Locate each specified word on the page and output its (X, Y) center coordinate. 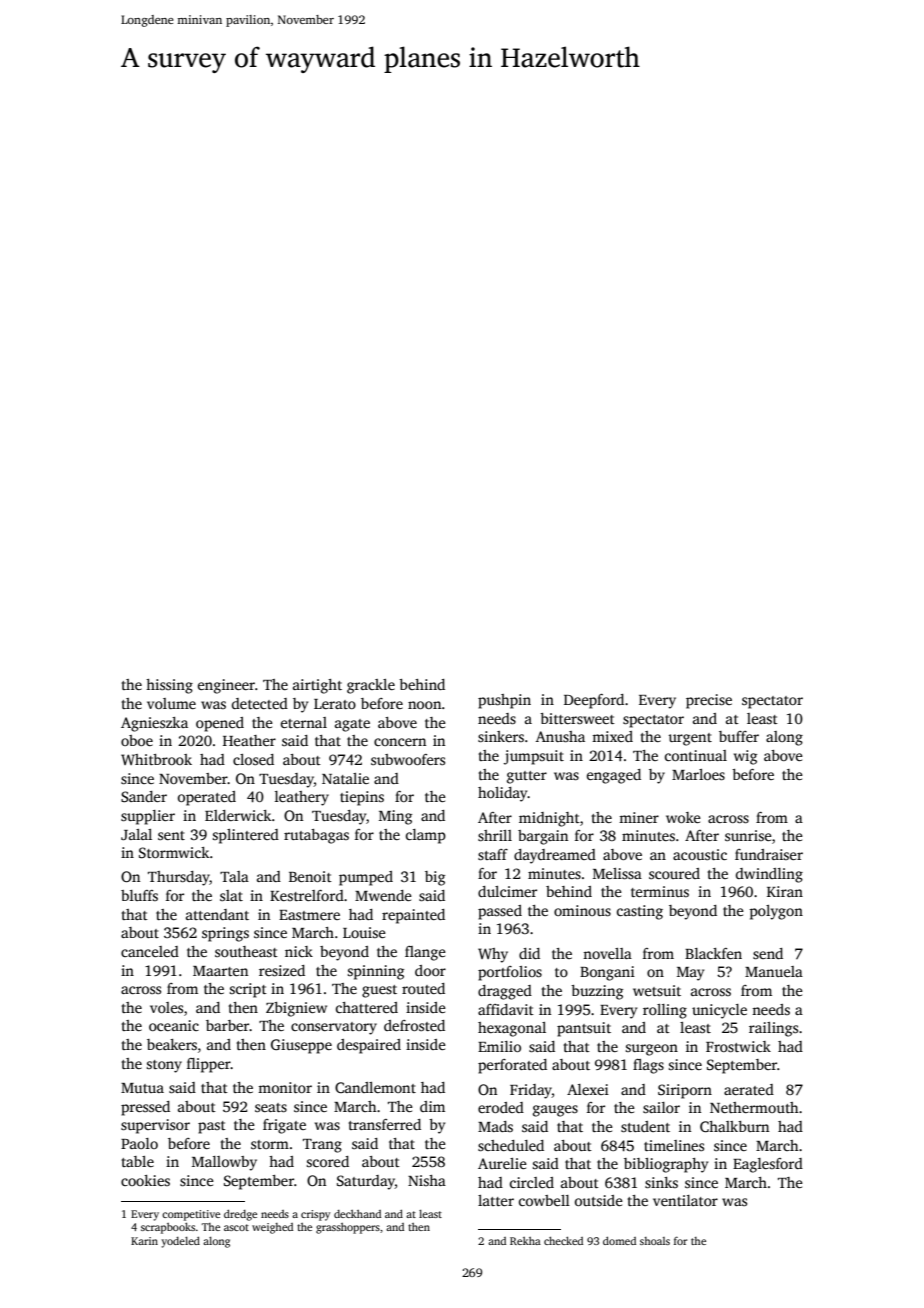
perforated (512, 1066)
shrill (495, 835)
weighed (272, 1228)
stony (164, 1066)
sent (171, 835)
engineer (226, 686)
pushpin (504, 701)
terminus (660, 891)
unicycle (719, 1011)
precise (709, 701)
